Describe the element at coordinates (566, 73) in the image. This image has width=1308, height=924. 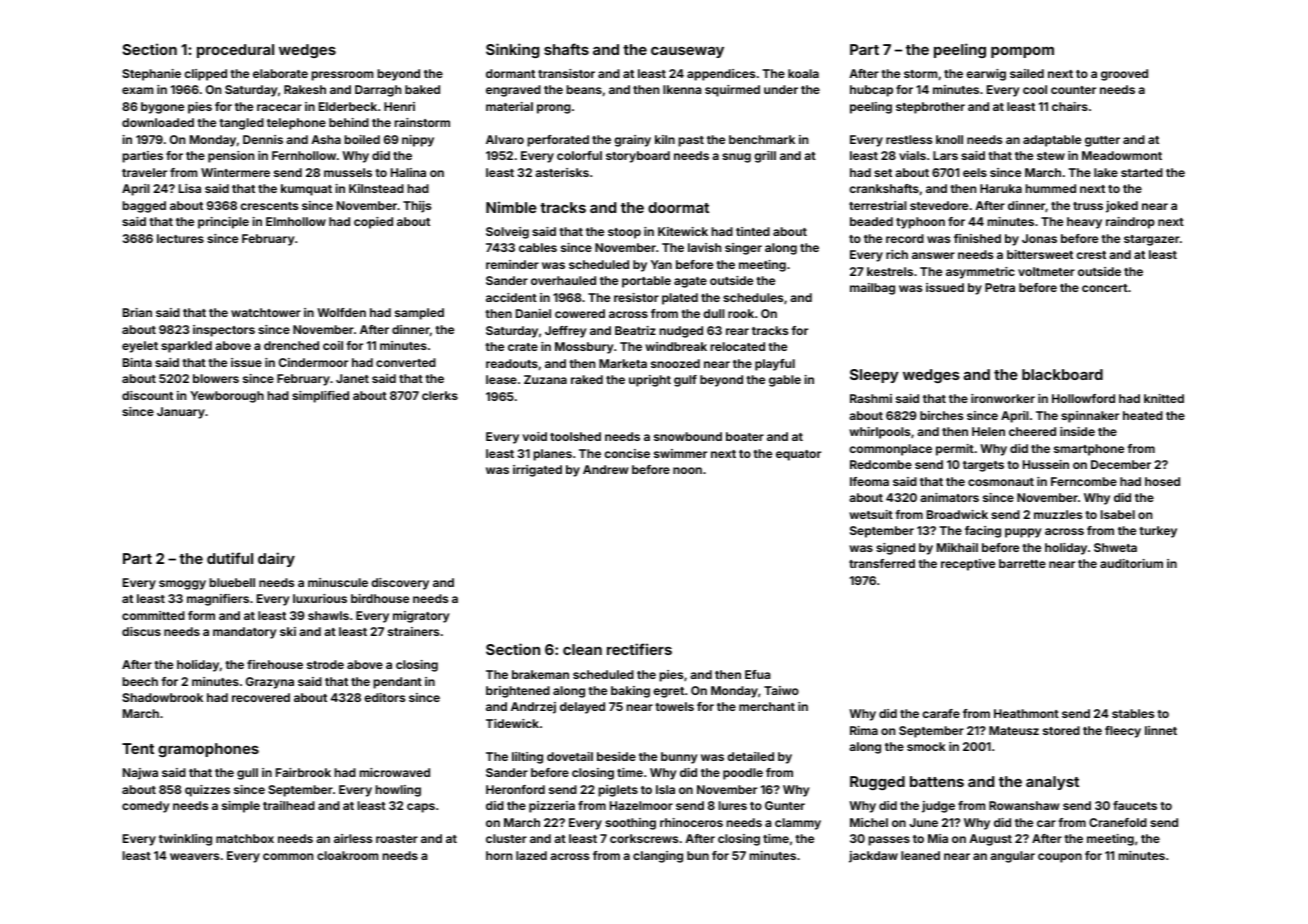
I see `transistor` at that location.
